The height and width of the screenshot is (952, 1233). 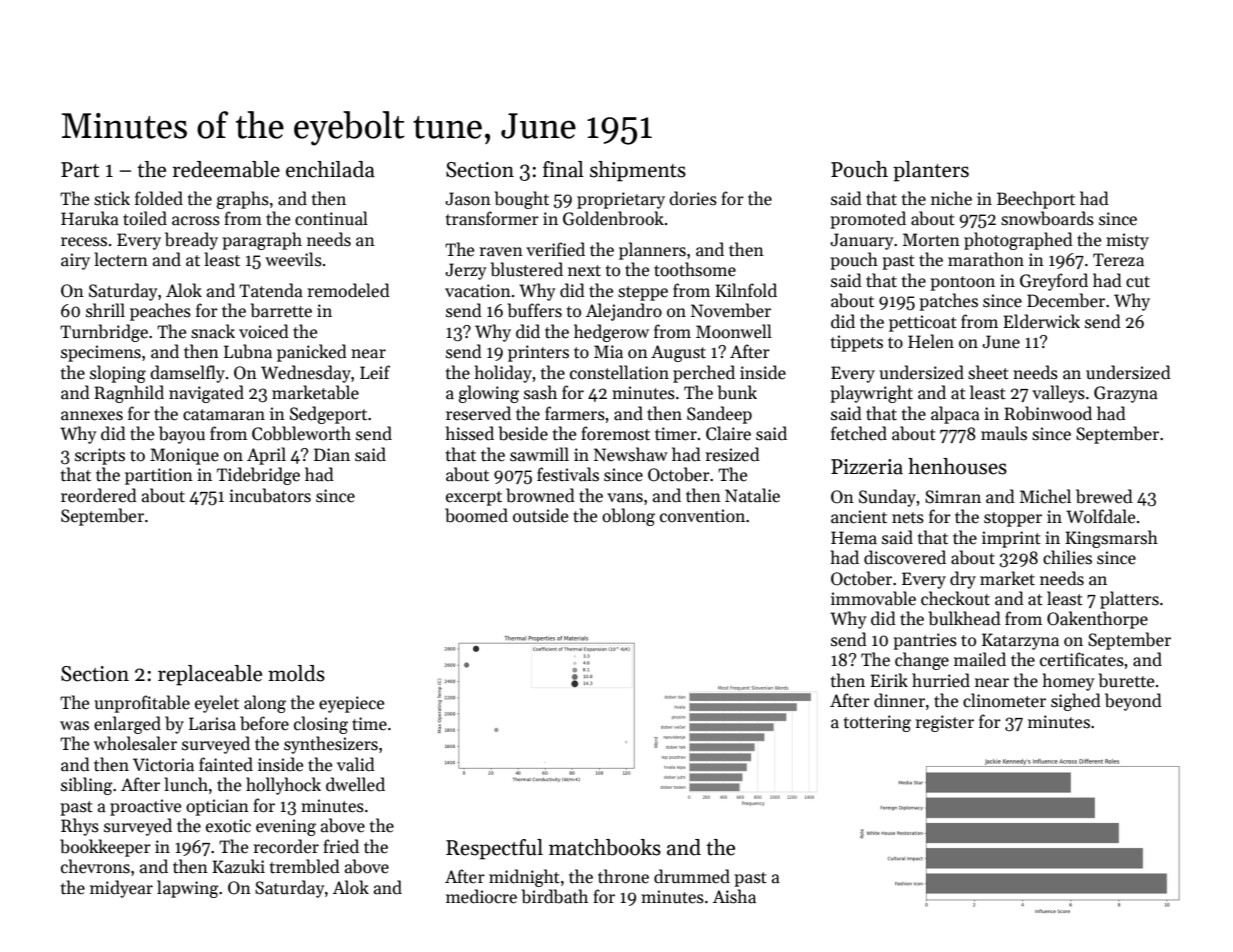 What do you see at coordinates (931, 171) in the screenshot?
I see `planters` at bounding box center [931, 171].
